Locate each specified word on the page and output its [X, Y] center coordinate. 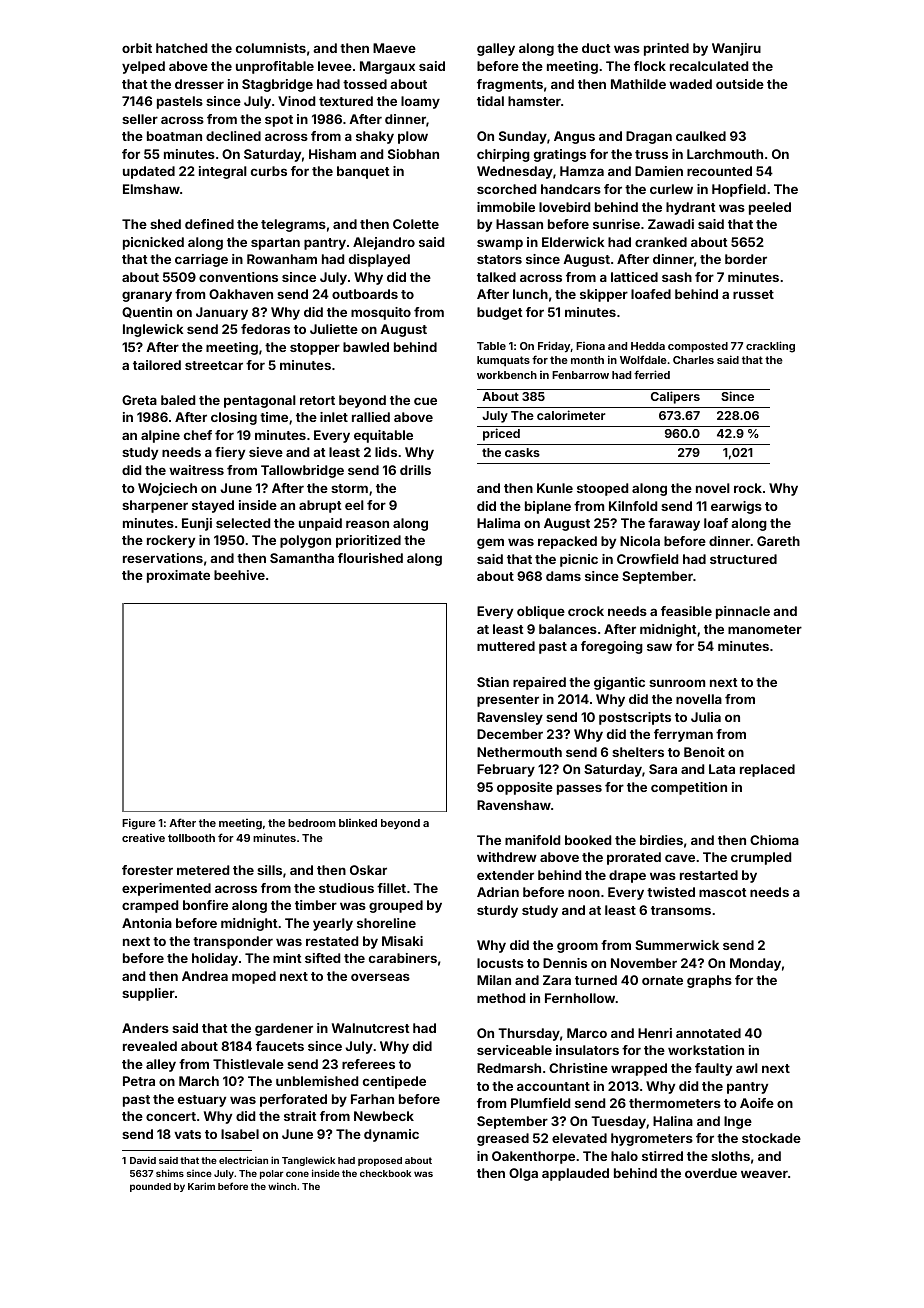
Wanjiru [736, 49]
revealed [150, 1046]
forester [147, 870]
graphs [709, 981]
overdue [711, 1173]
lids [386, 452]
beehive [239, 575]
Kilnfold [633, 506]
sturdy [497, 911]
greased [503, 1139]
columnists [271, 48]
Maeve [394, 48]
